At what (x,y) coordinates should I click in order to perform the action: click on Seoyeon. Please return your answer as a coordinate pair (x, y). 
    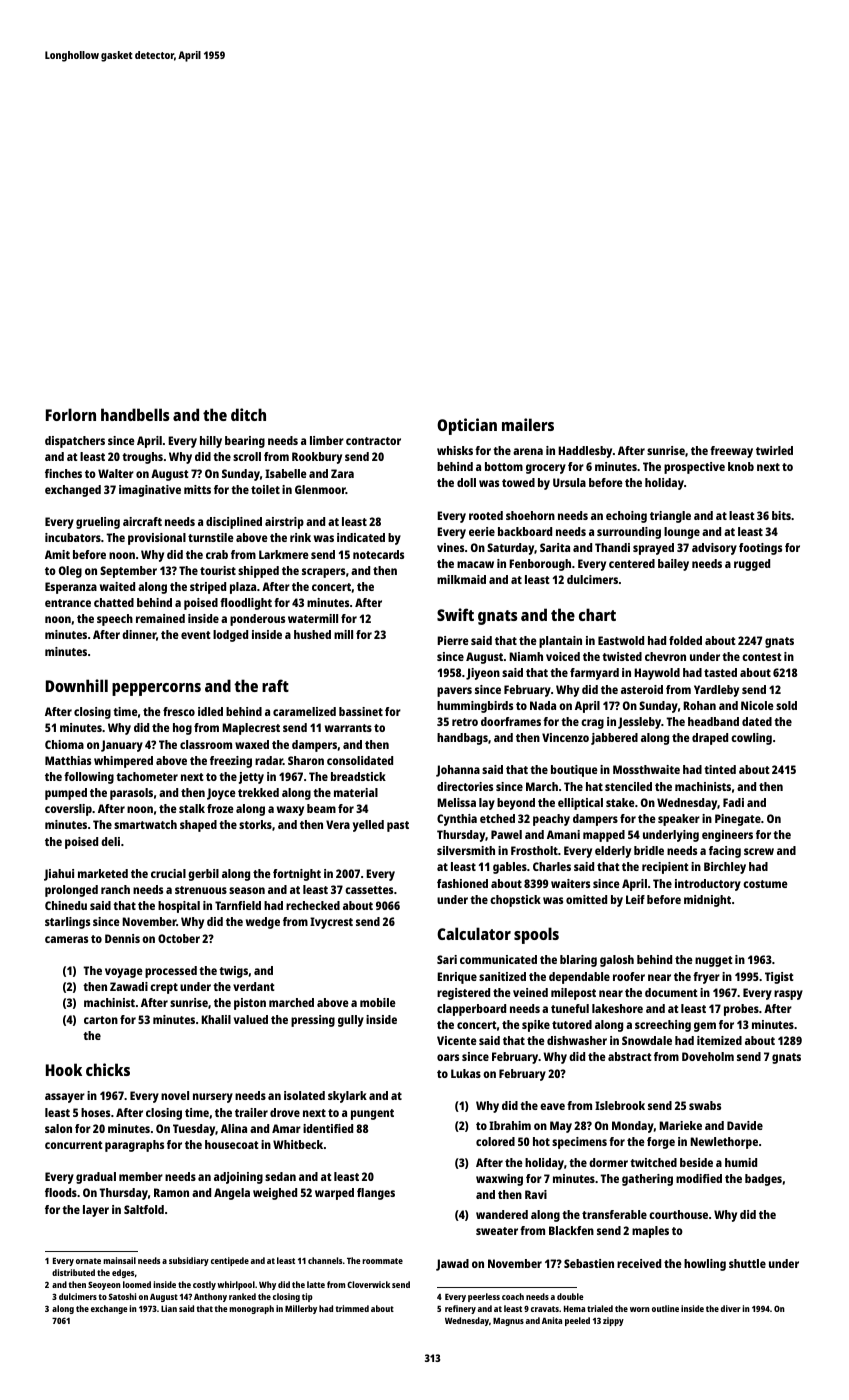
    Looking at the image, I should click on (104, 1285).
